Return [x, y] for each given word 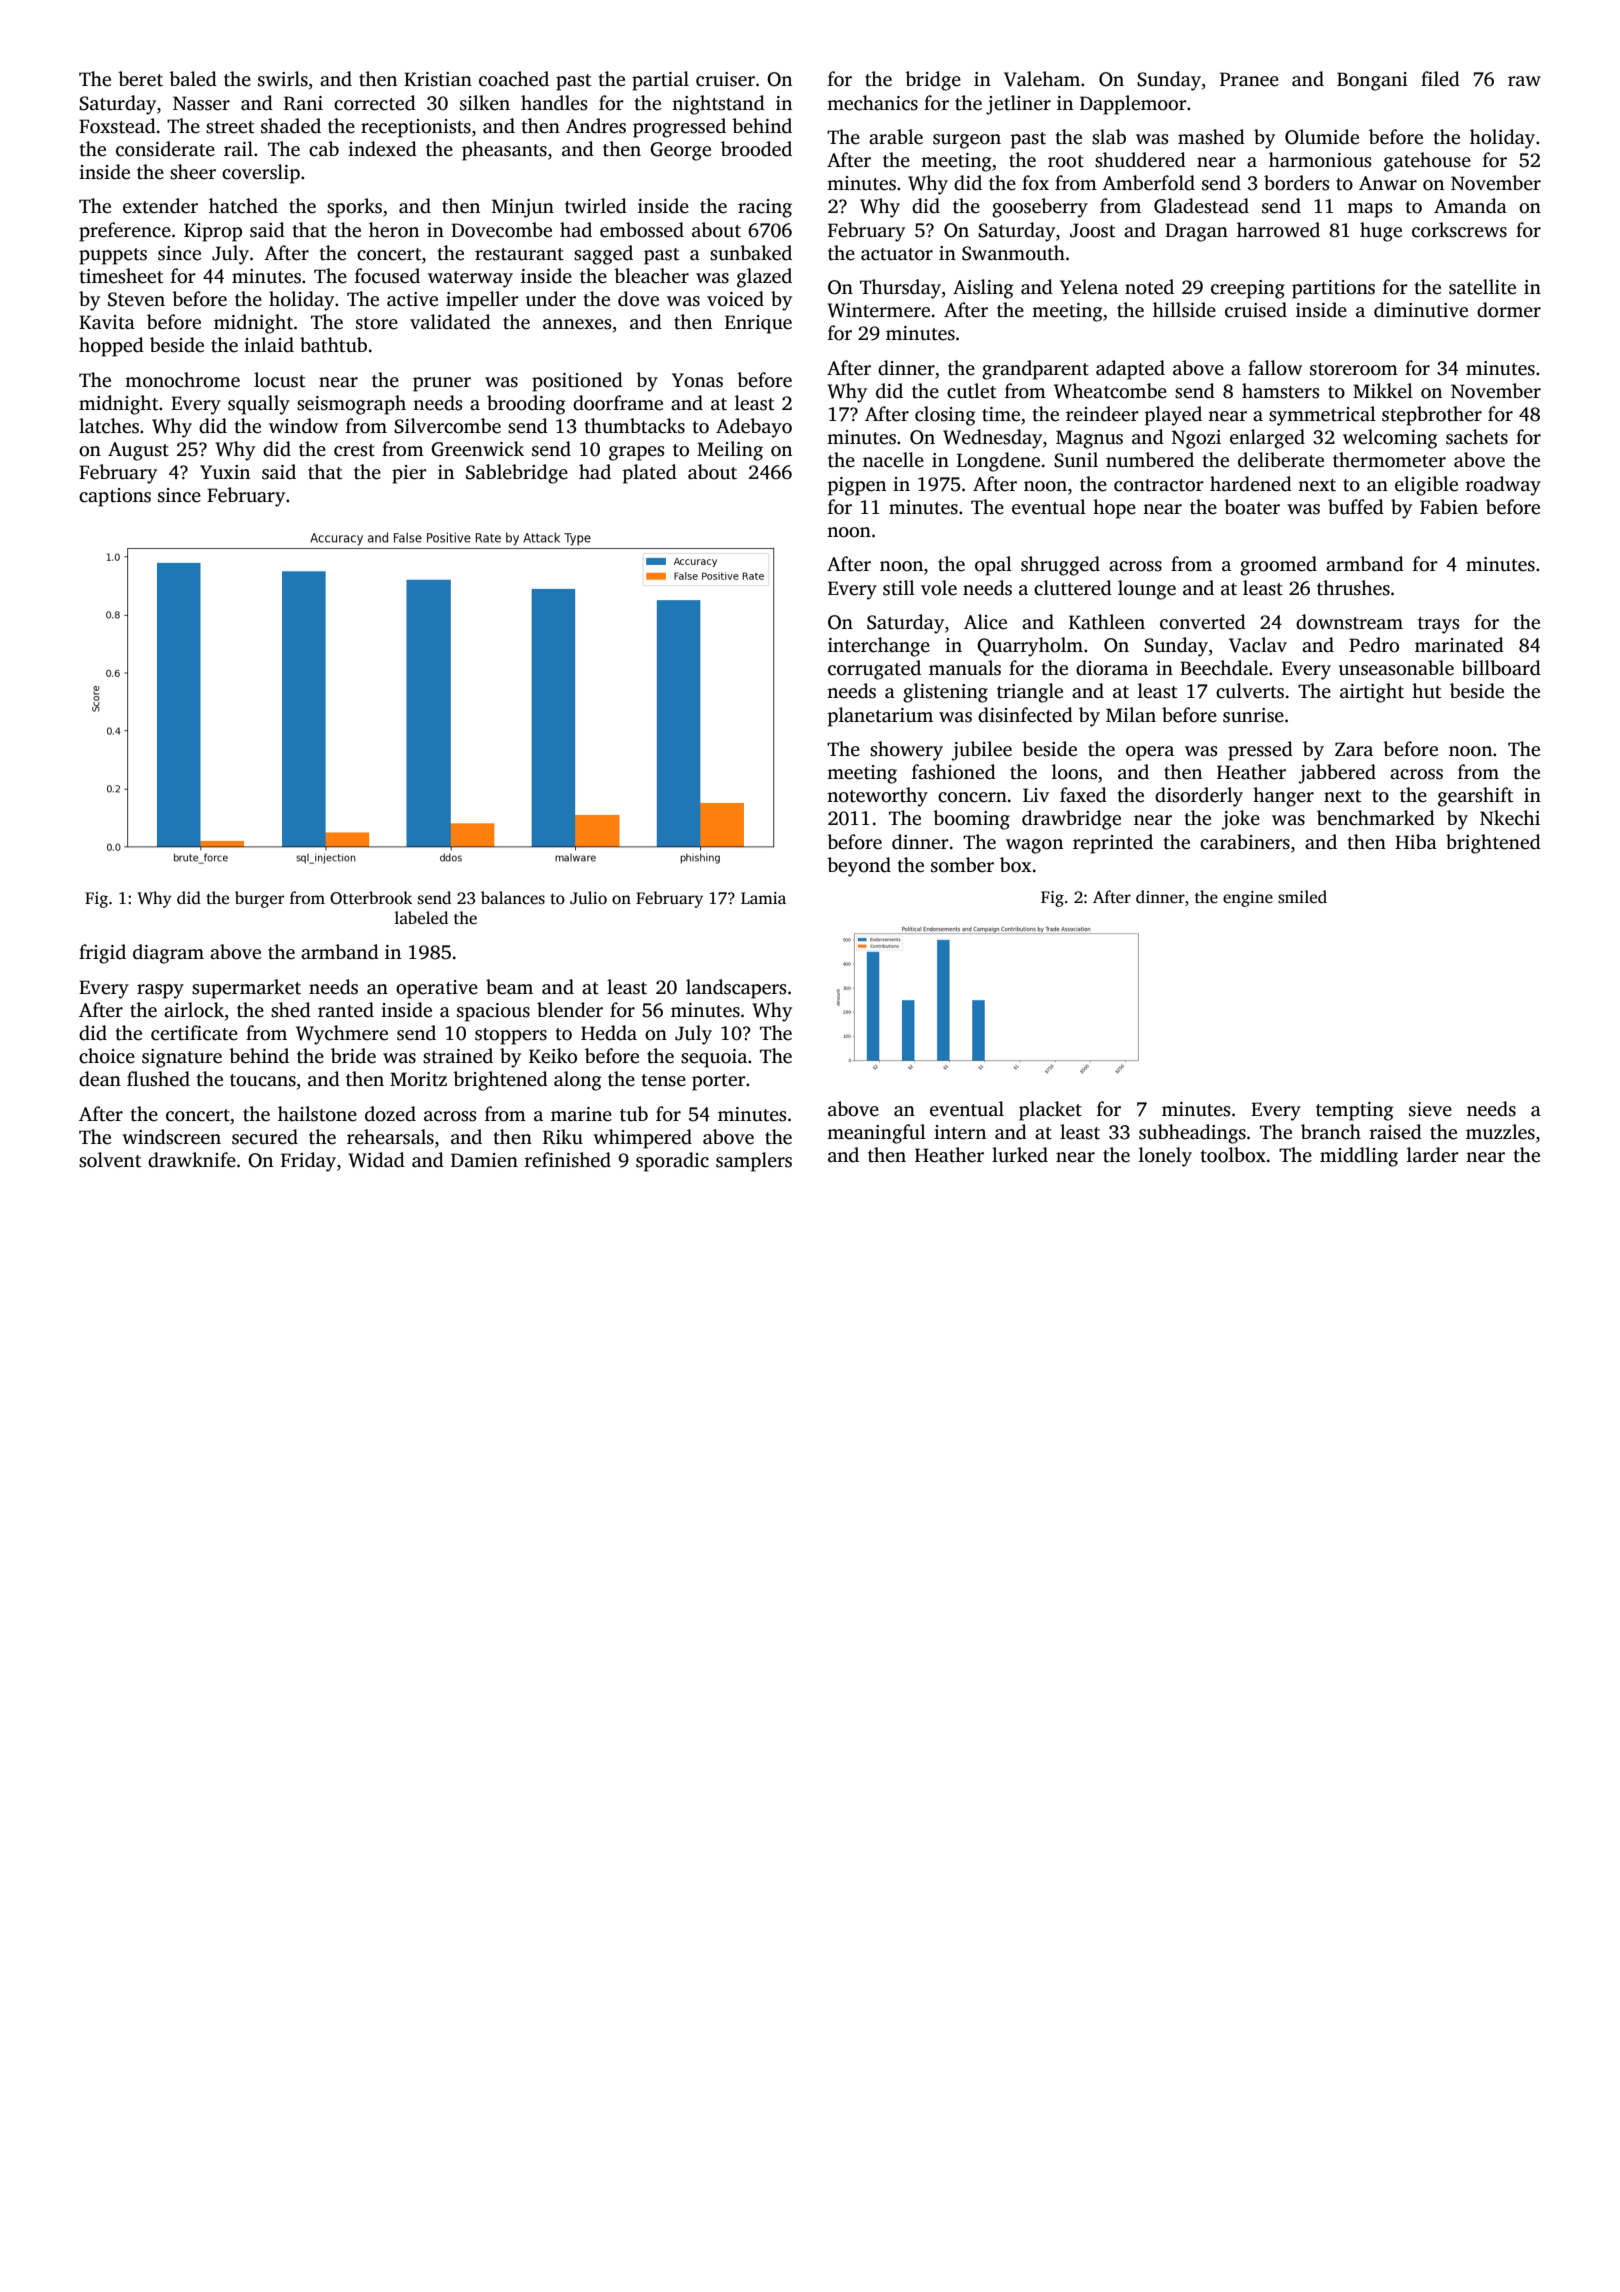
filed [1440, 79]
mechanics [872, 103]
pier [409, 474]
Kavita [107, 322]
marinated [1459, 645]
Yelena [1089, 287]
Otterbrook [371, 898]
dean [100, 1079]
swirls [283, 79]
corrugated [874, 670]
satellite [1482, 287]
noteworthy [877, 797]
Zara [1354, 749]
